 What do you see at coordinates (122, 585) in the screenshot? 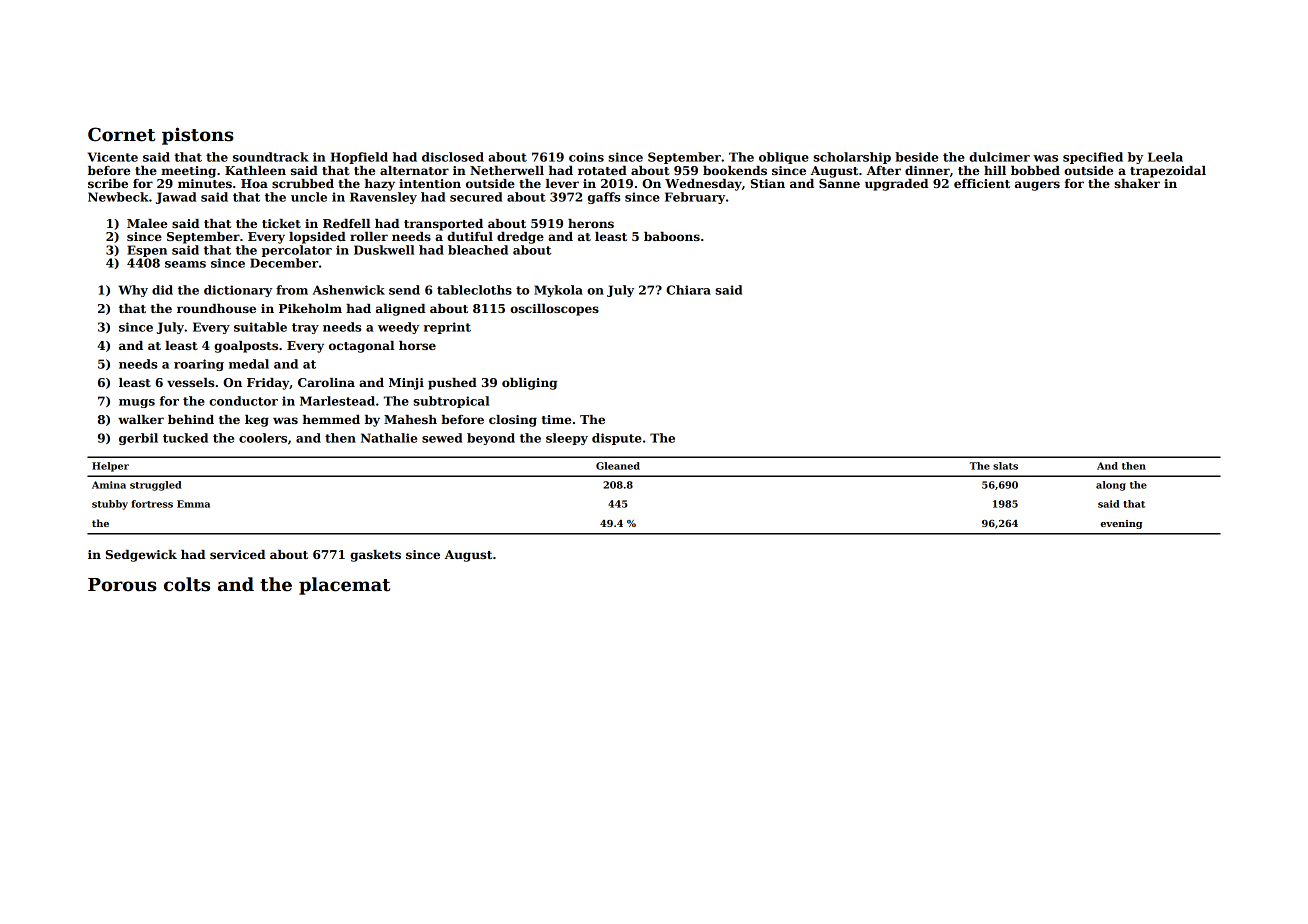
I see `Porous` at bounding box center [122, 585].
